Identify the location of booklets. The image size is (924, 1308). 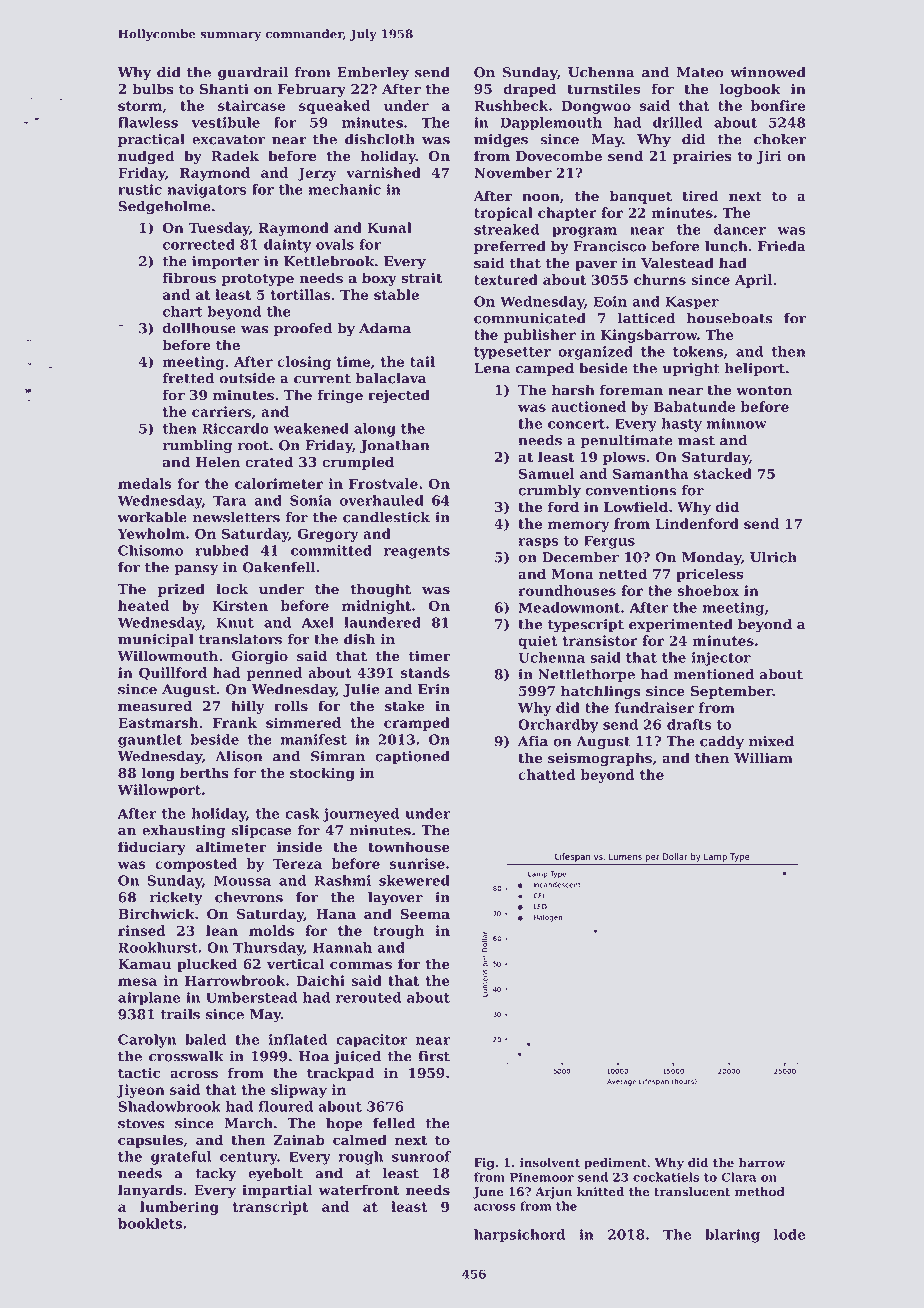
(150, 1223).
